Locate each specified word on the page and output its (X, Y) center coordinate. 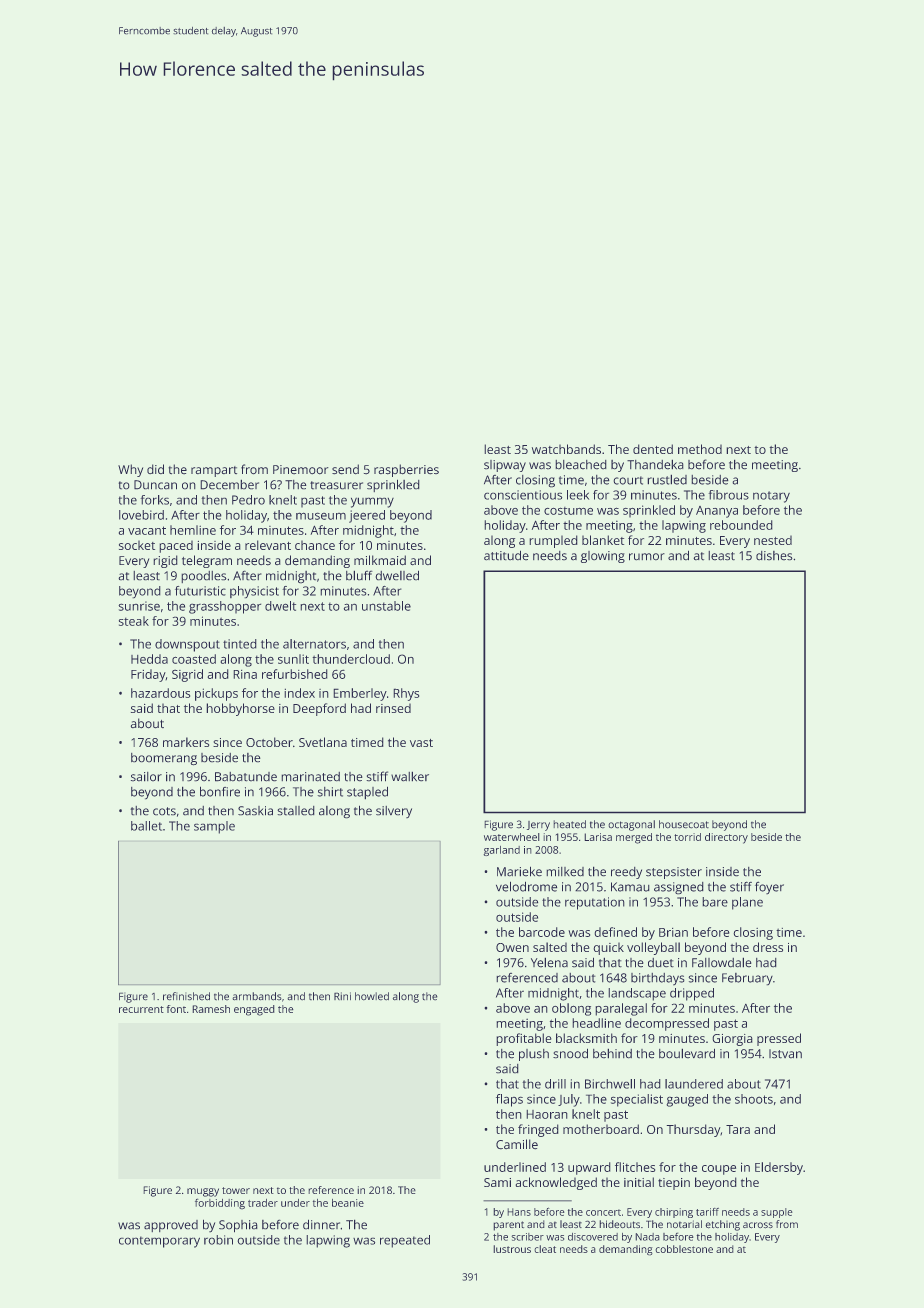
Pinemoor (301, 470)
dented (653, 449)
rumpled (553, 541)
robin (218, 1240)
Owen (512, 947)
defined (615, 932)
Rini (342, 996)
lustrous (512, 1249)
